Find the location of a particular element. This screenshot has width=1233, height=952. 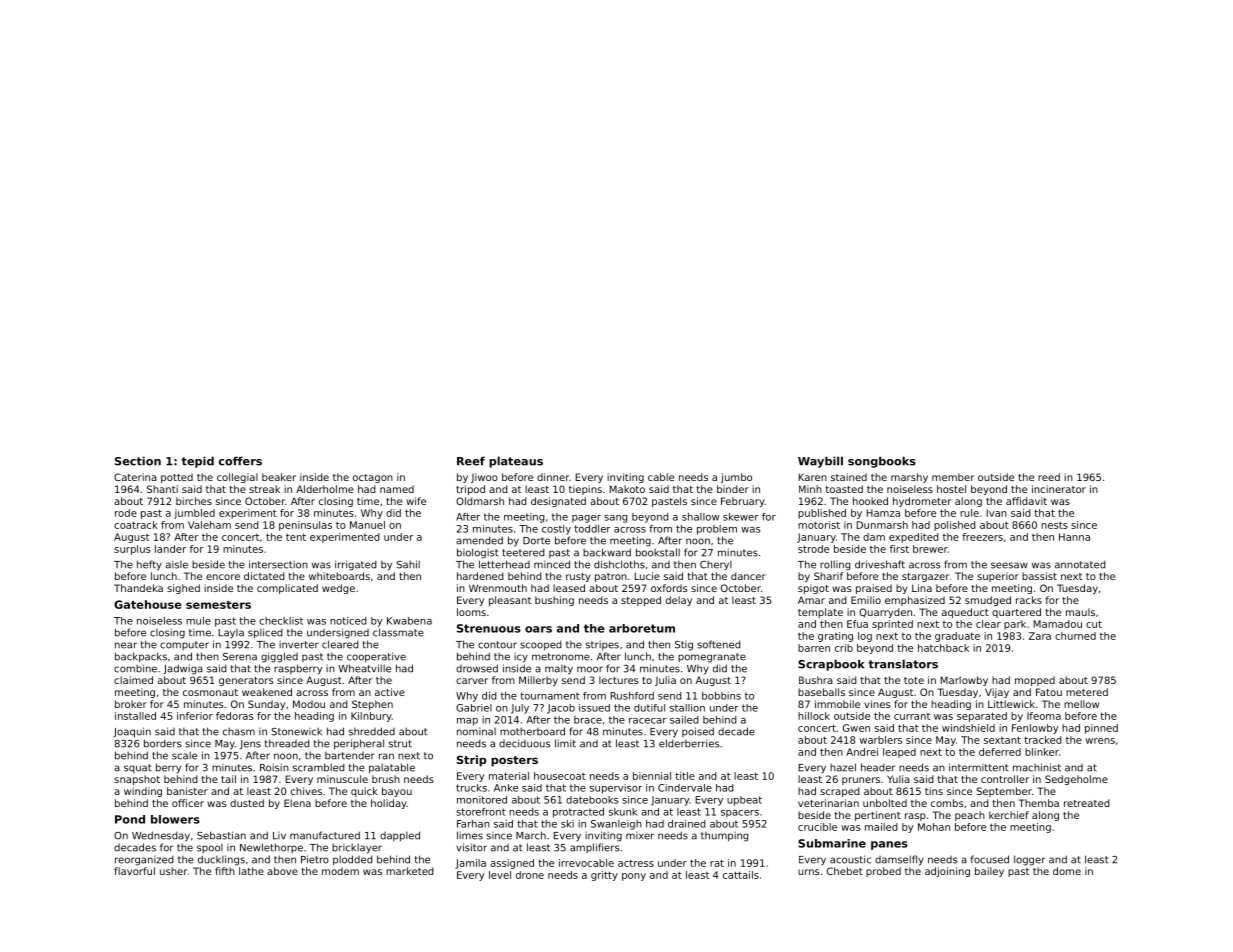

Efua is located at coordinates (857, 624).
